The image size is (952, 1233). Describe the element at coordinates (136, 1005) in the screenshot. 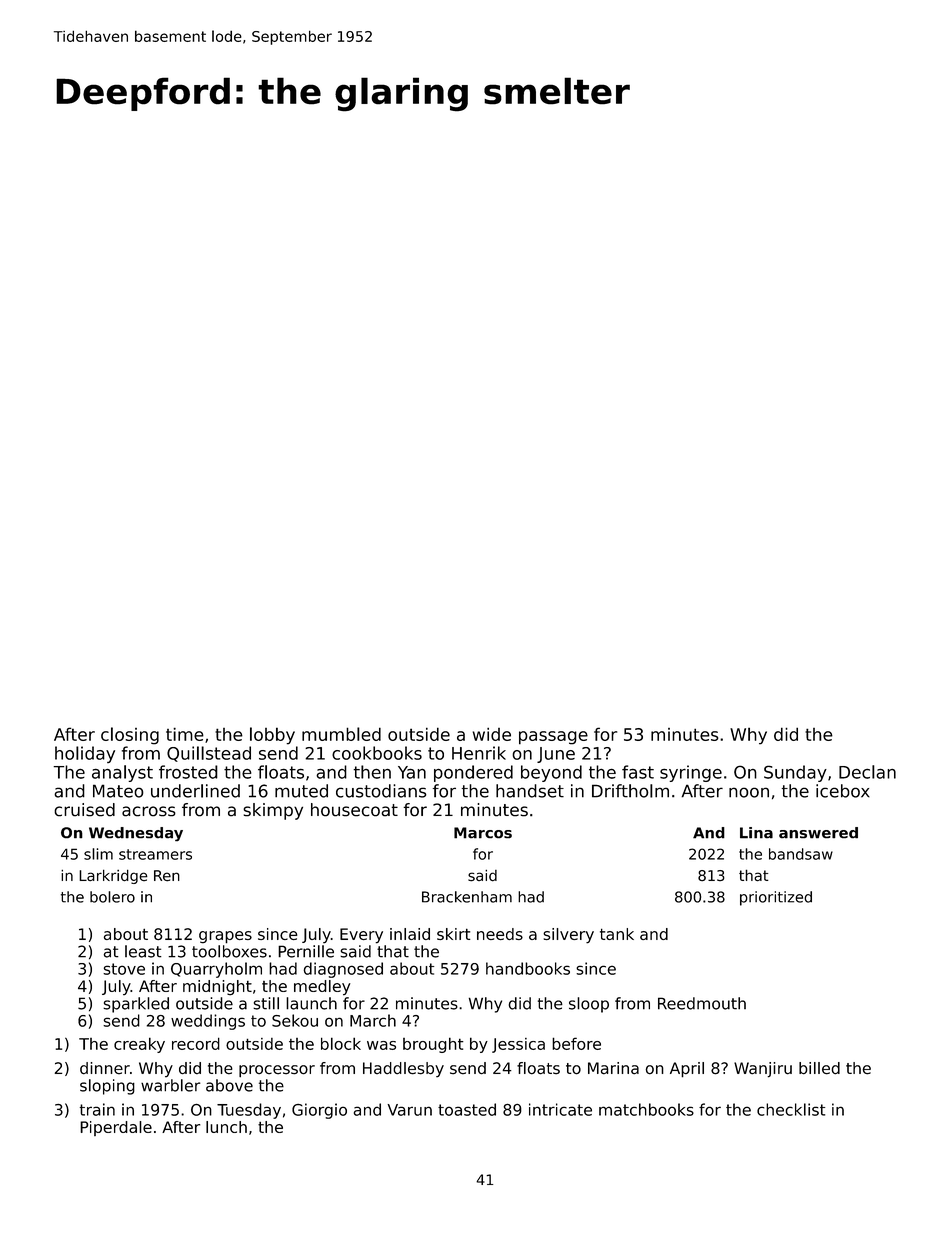

I see `sparkled` at that location.
